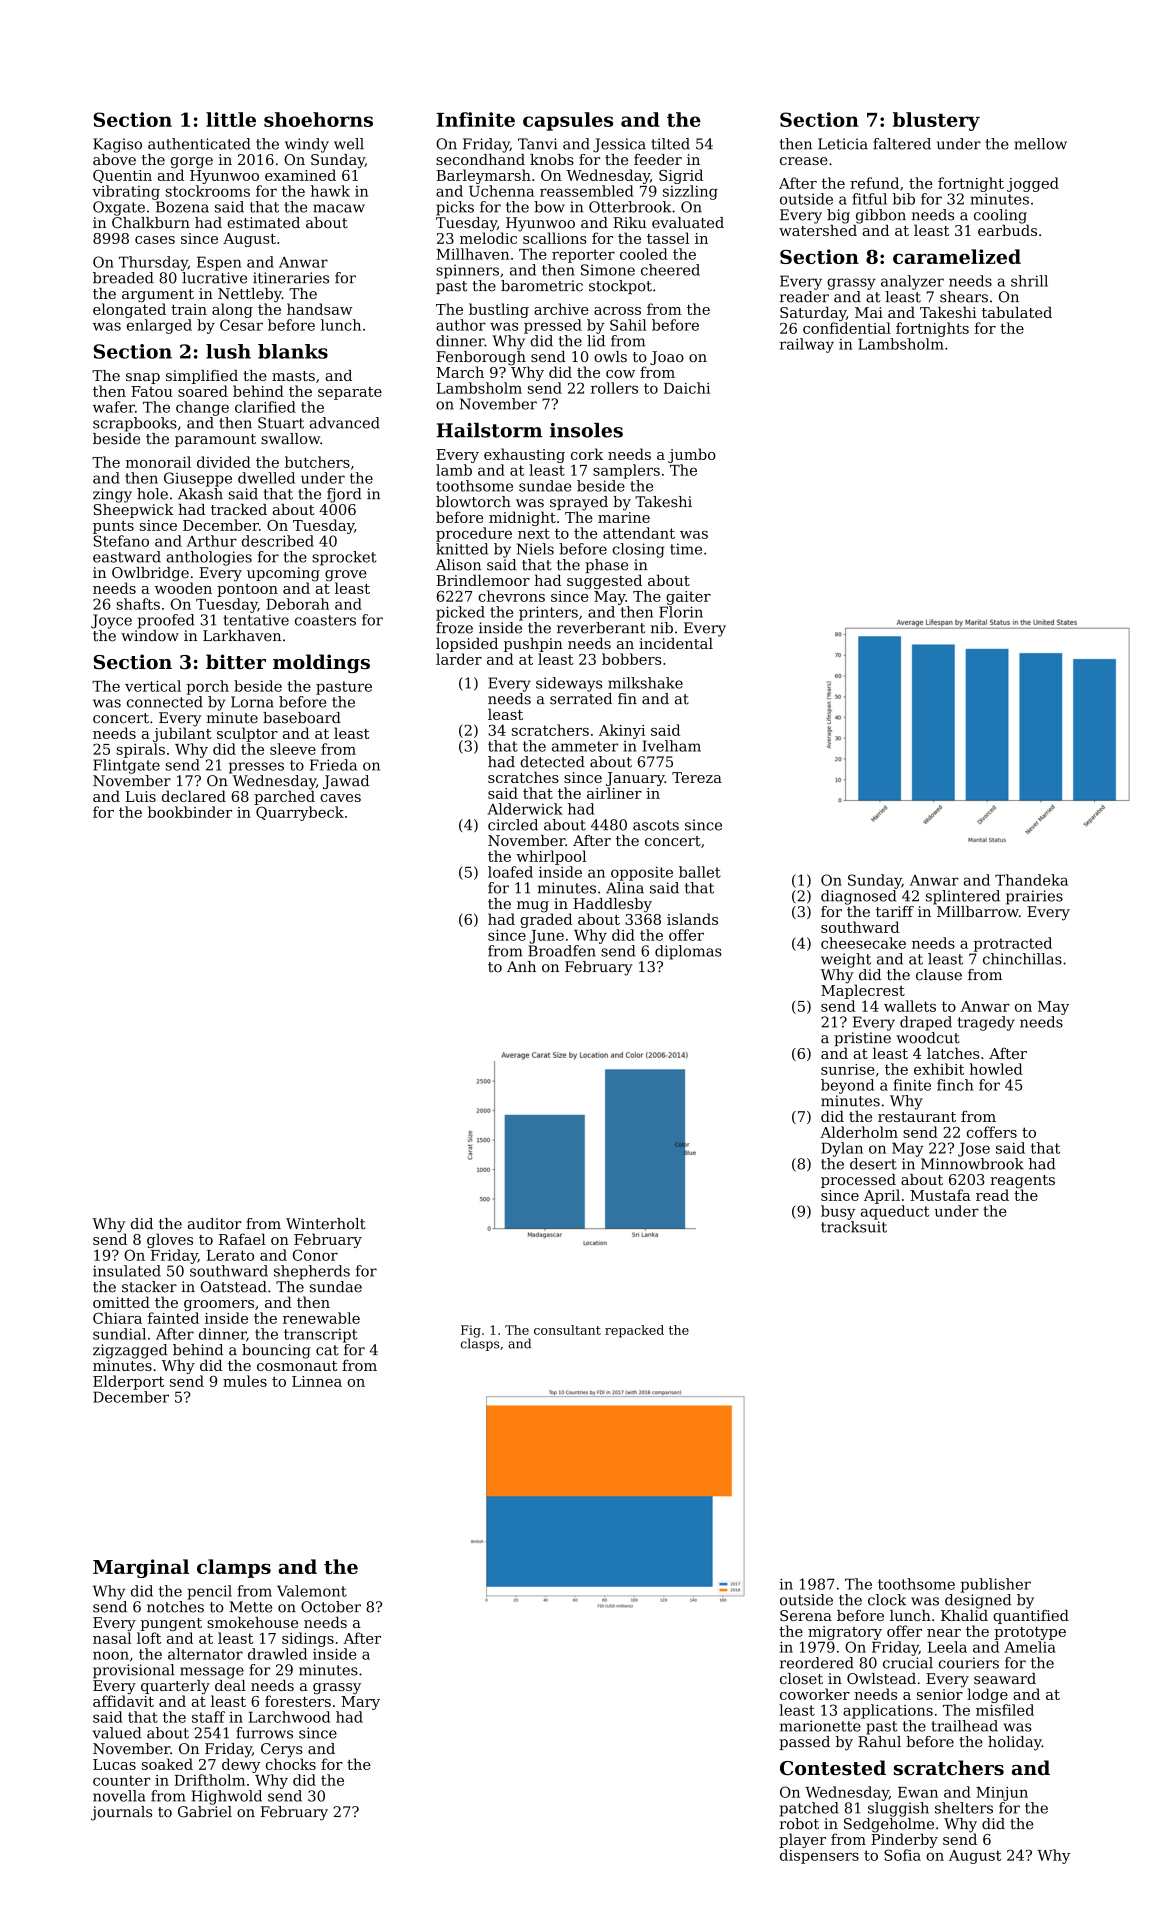 The height and width of the image is (1916, 1163). I want to click on wafer, so click(114, 407).
